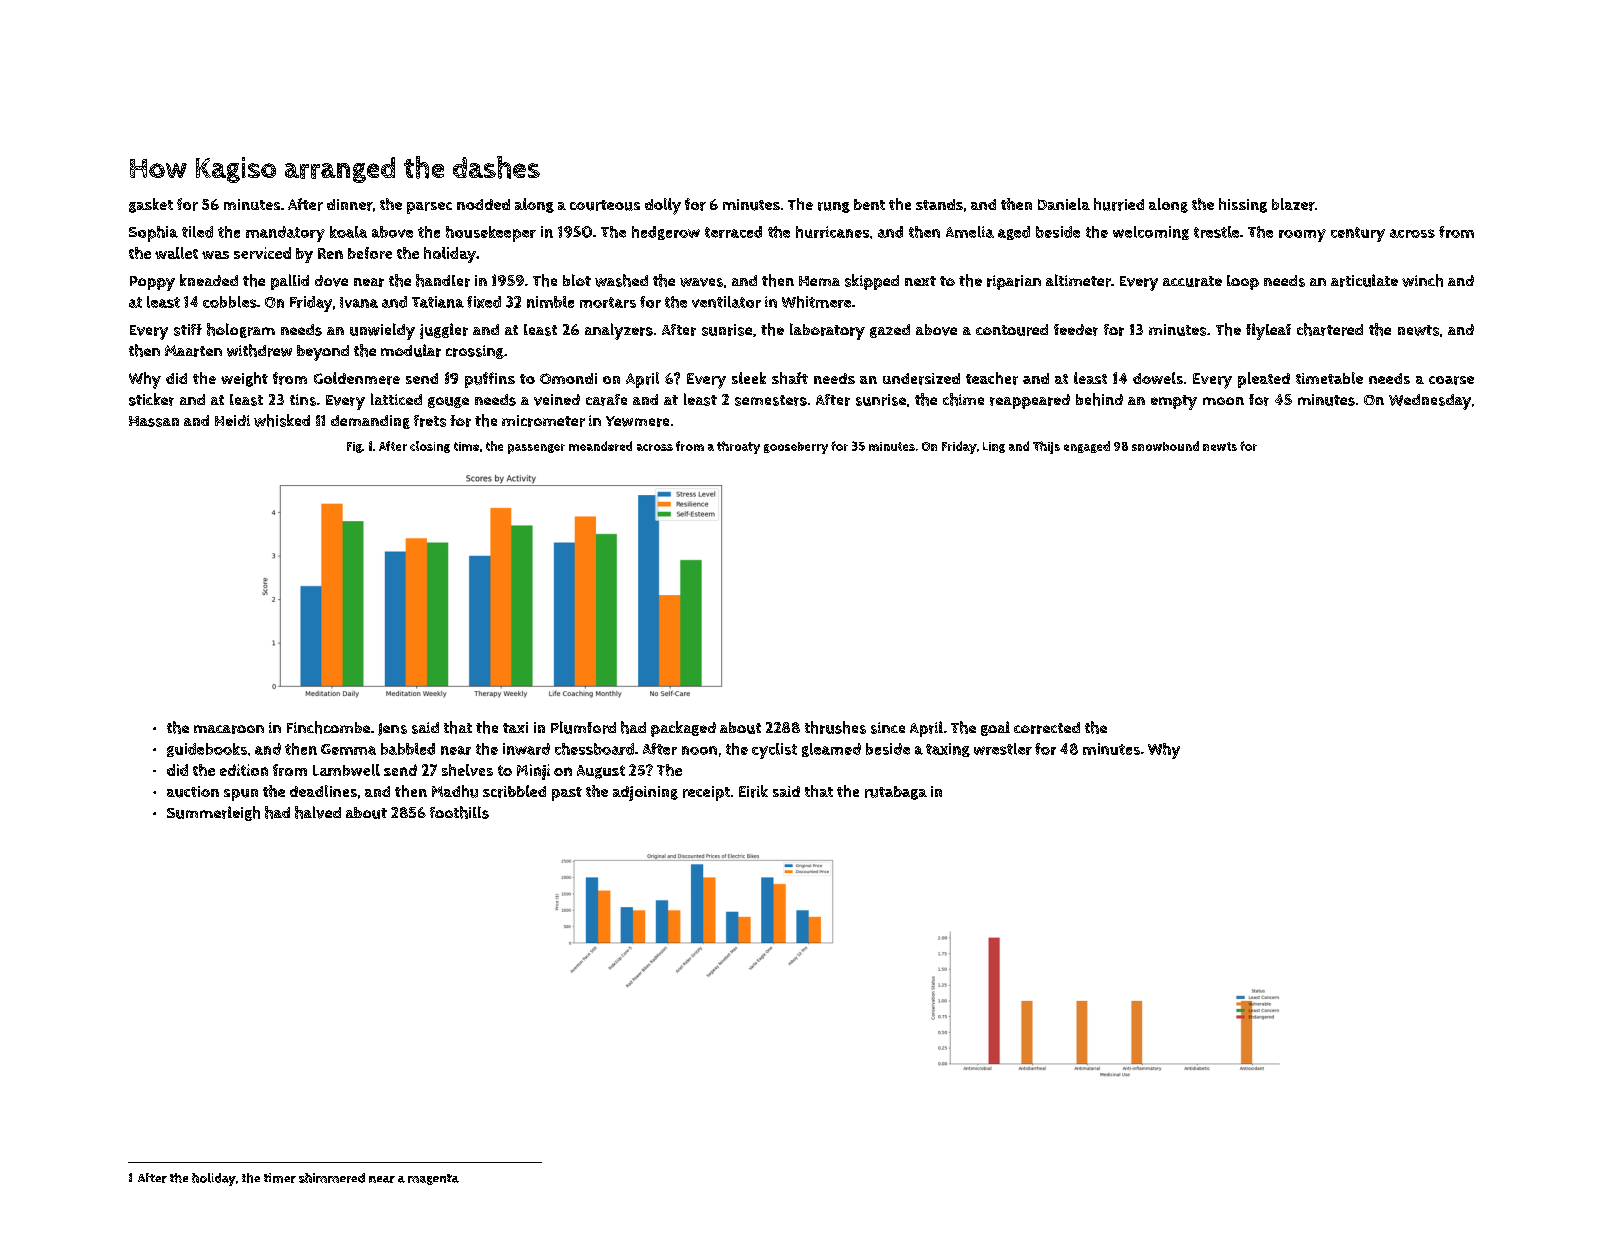 The width and height of the screenshot is (1603, 1239). What do you see at coordinates (706, 793) in the screenshot?
I see `receipt` at bounding box center [706, 793].
